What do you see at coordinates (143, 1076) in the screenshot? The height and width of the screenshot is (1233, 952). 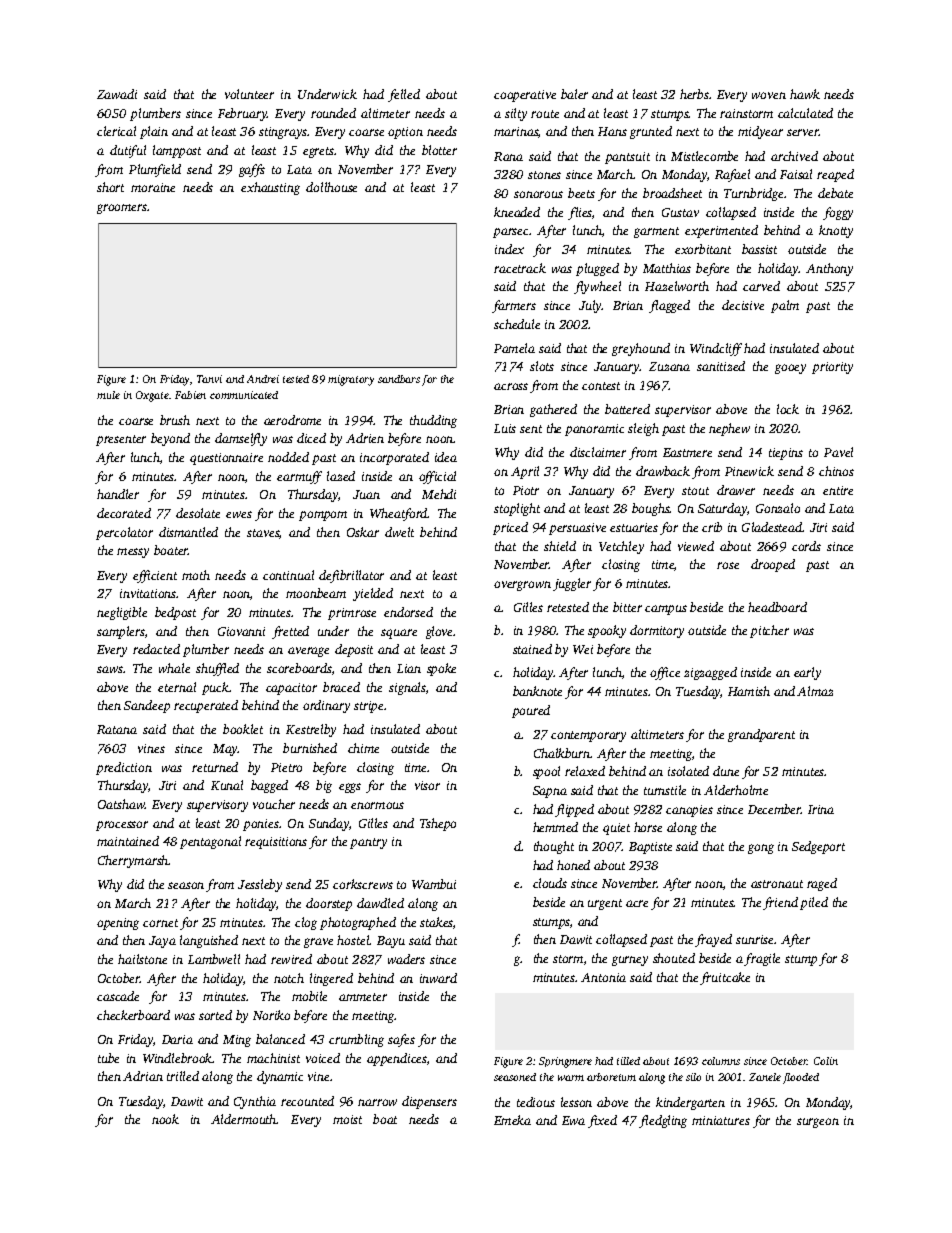 I see `Adrian` at bounding box center [143, 1076].
